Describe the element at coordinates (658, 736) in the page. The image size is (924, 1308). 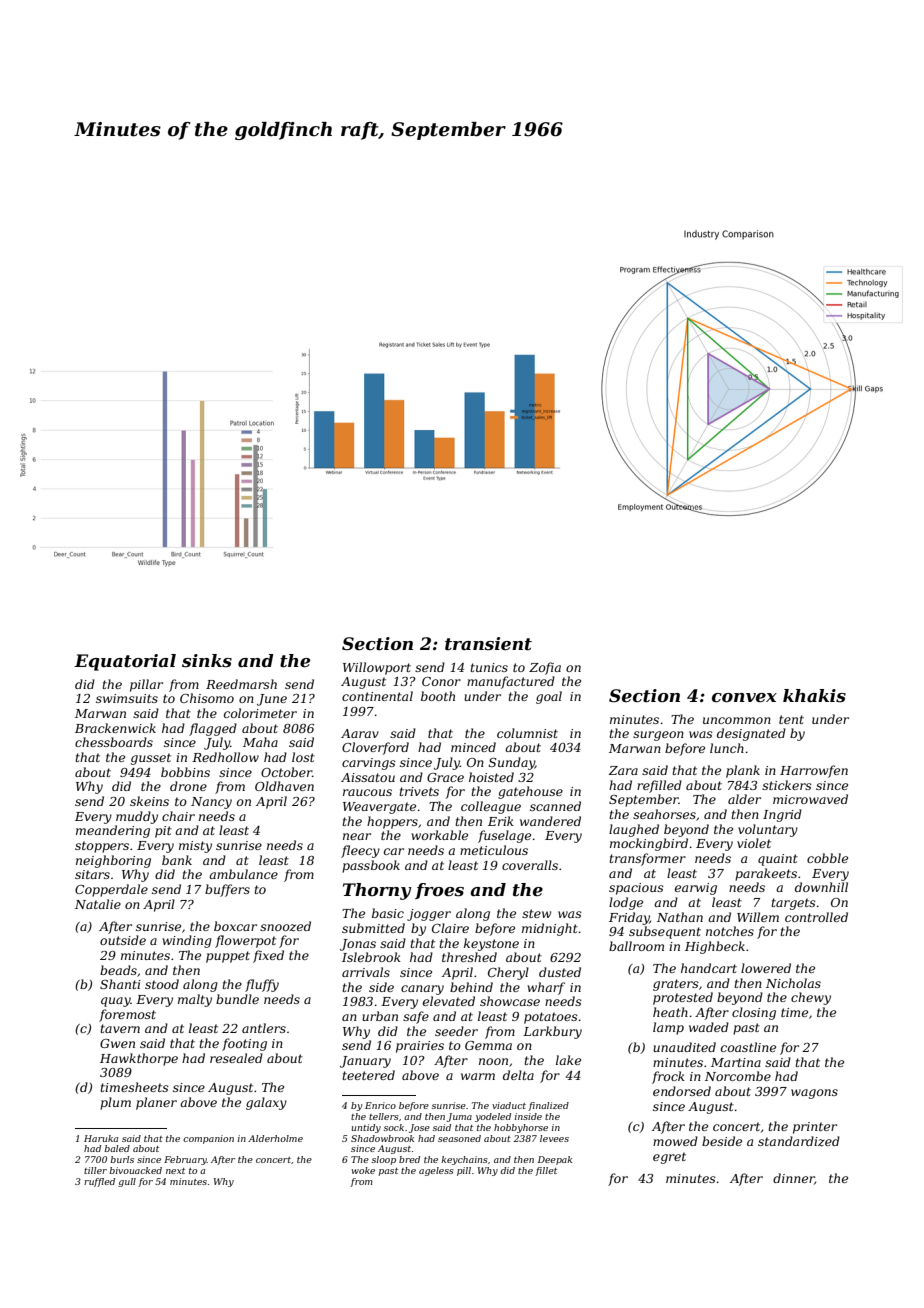
I see `surgeon` at that location.
